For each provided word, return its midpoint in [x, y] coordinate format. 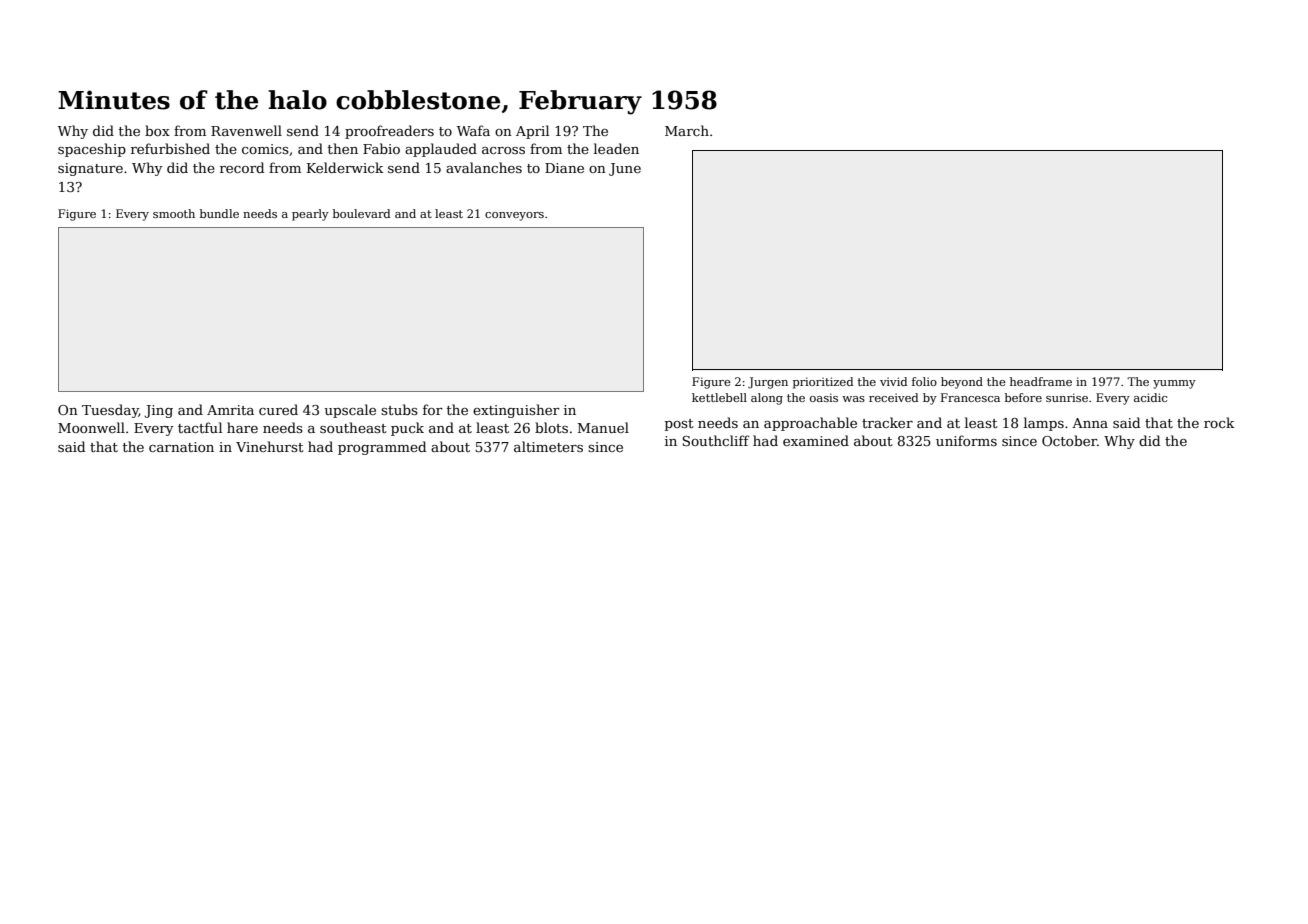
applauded [441, 150]
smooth [174, 213]
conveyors [514, 216]
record [242, 167]
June [625, 169]
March [687, 130]
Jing [159, 411]
